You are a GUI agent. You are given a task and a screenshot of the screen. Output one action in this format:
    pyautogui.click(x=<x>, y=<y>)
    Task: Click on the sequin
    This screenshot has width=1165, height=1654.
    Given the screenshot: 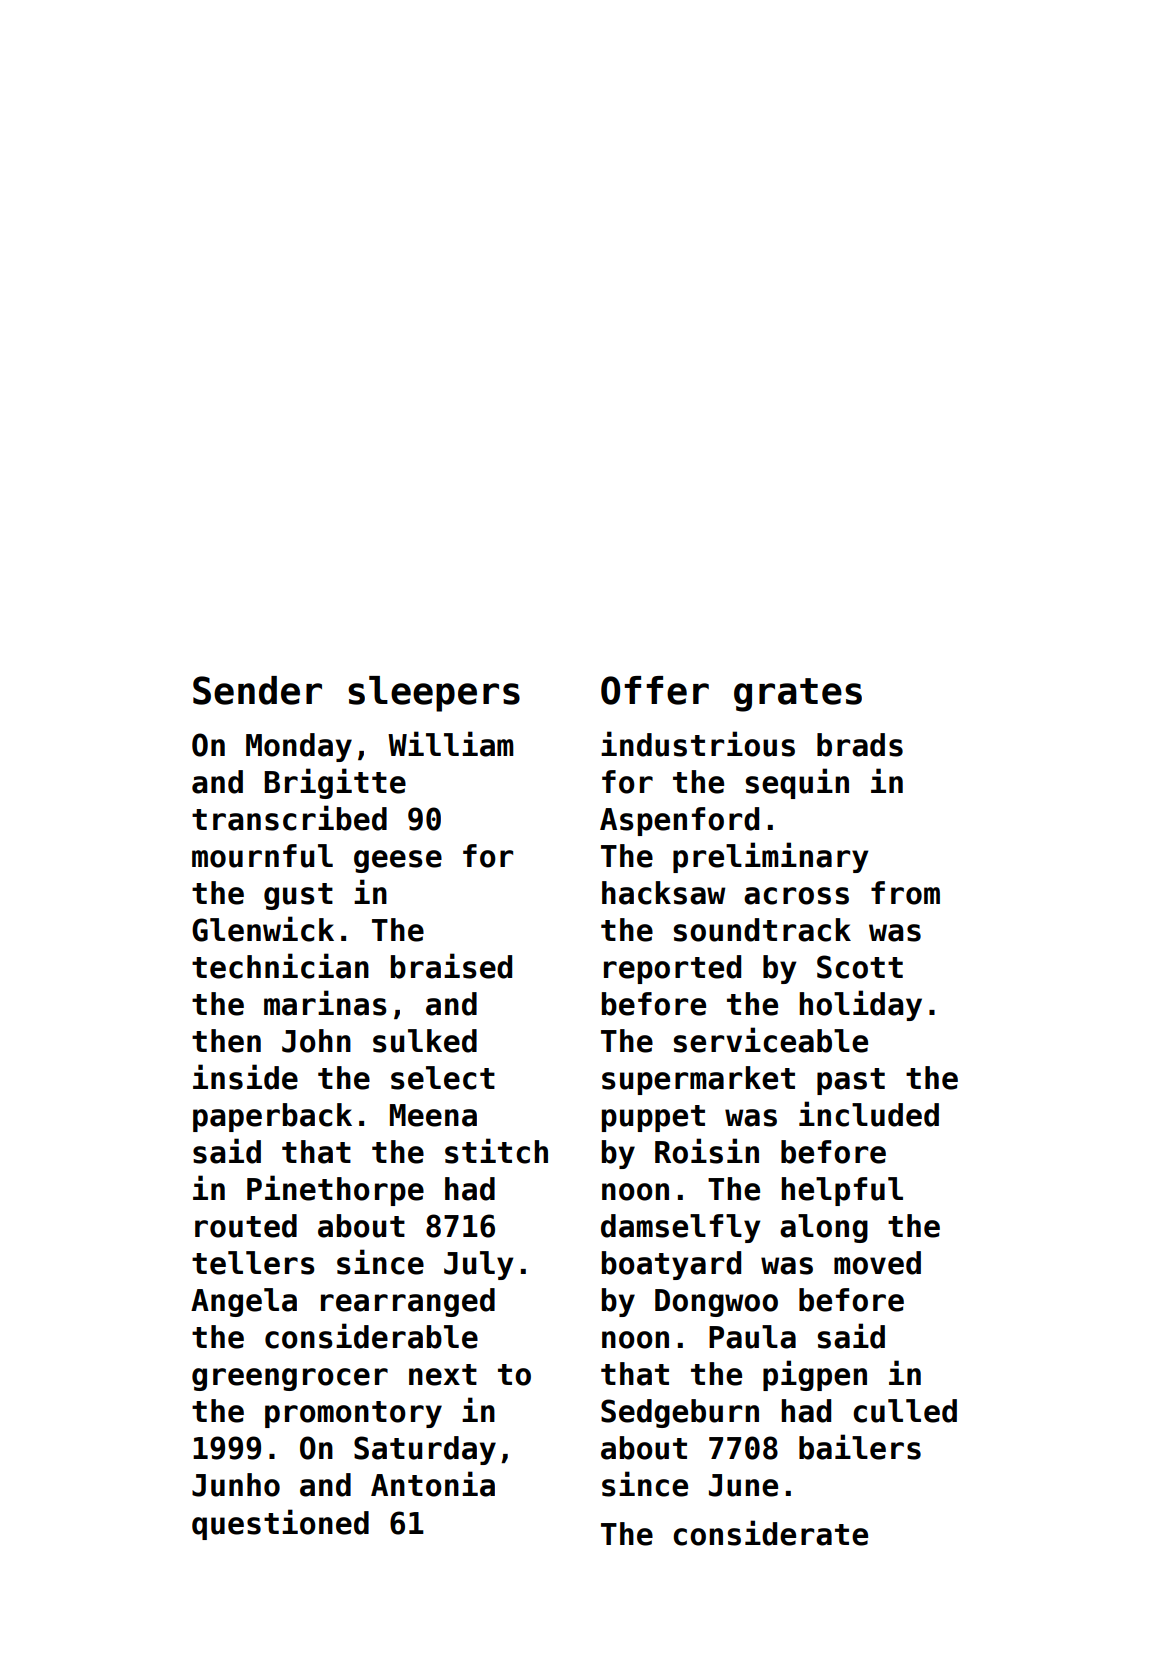 What is the action you would take?
    pyautogui.click(x=797, y=783)
